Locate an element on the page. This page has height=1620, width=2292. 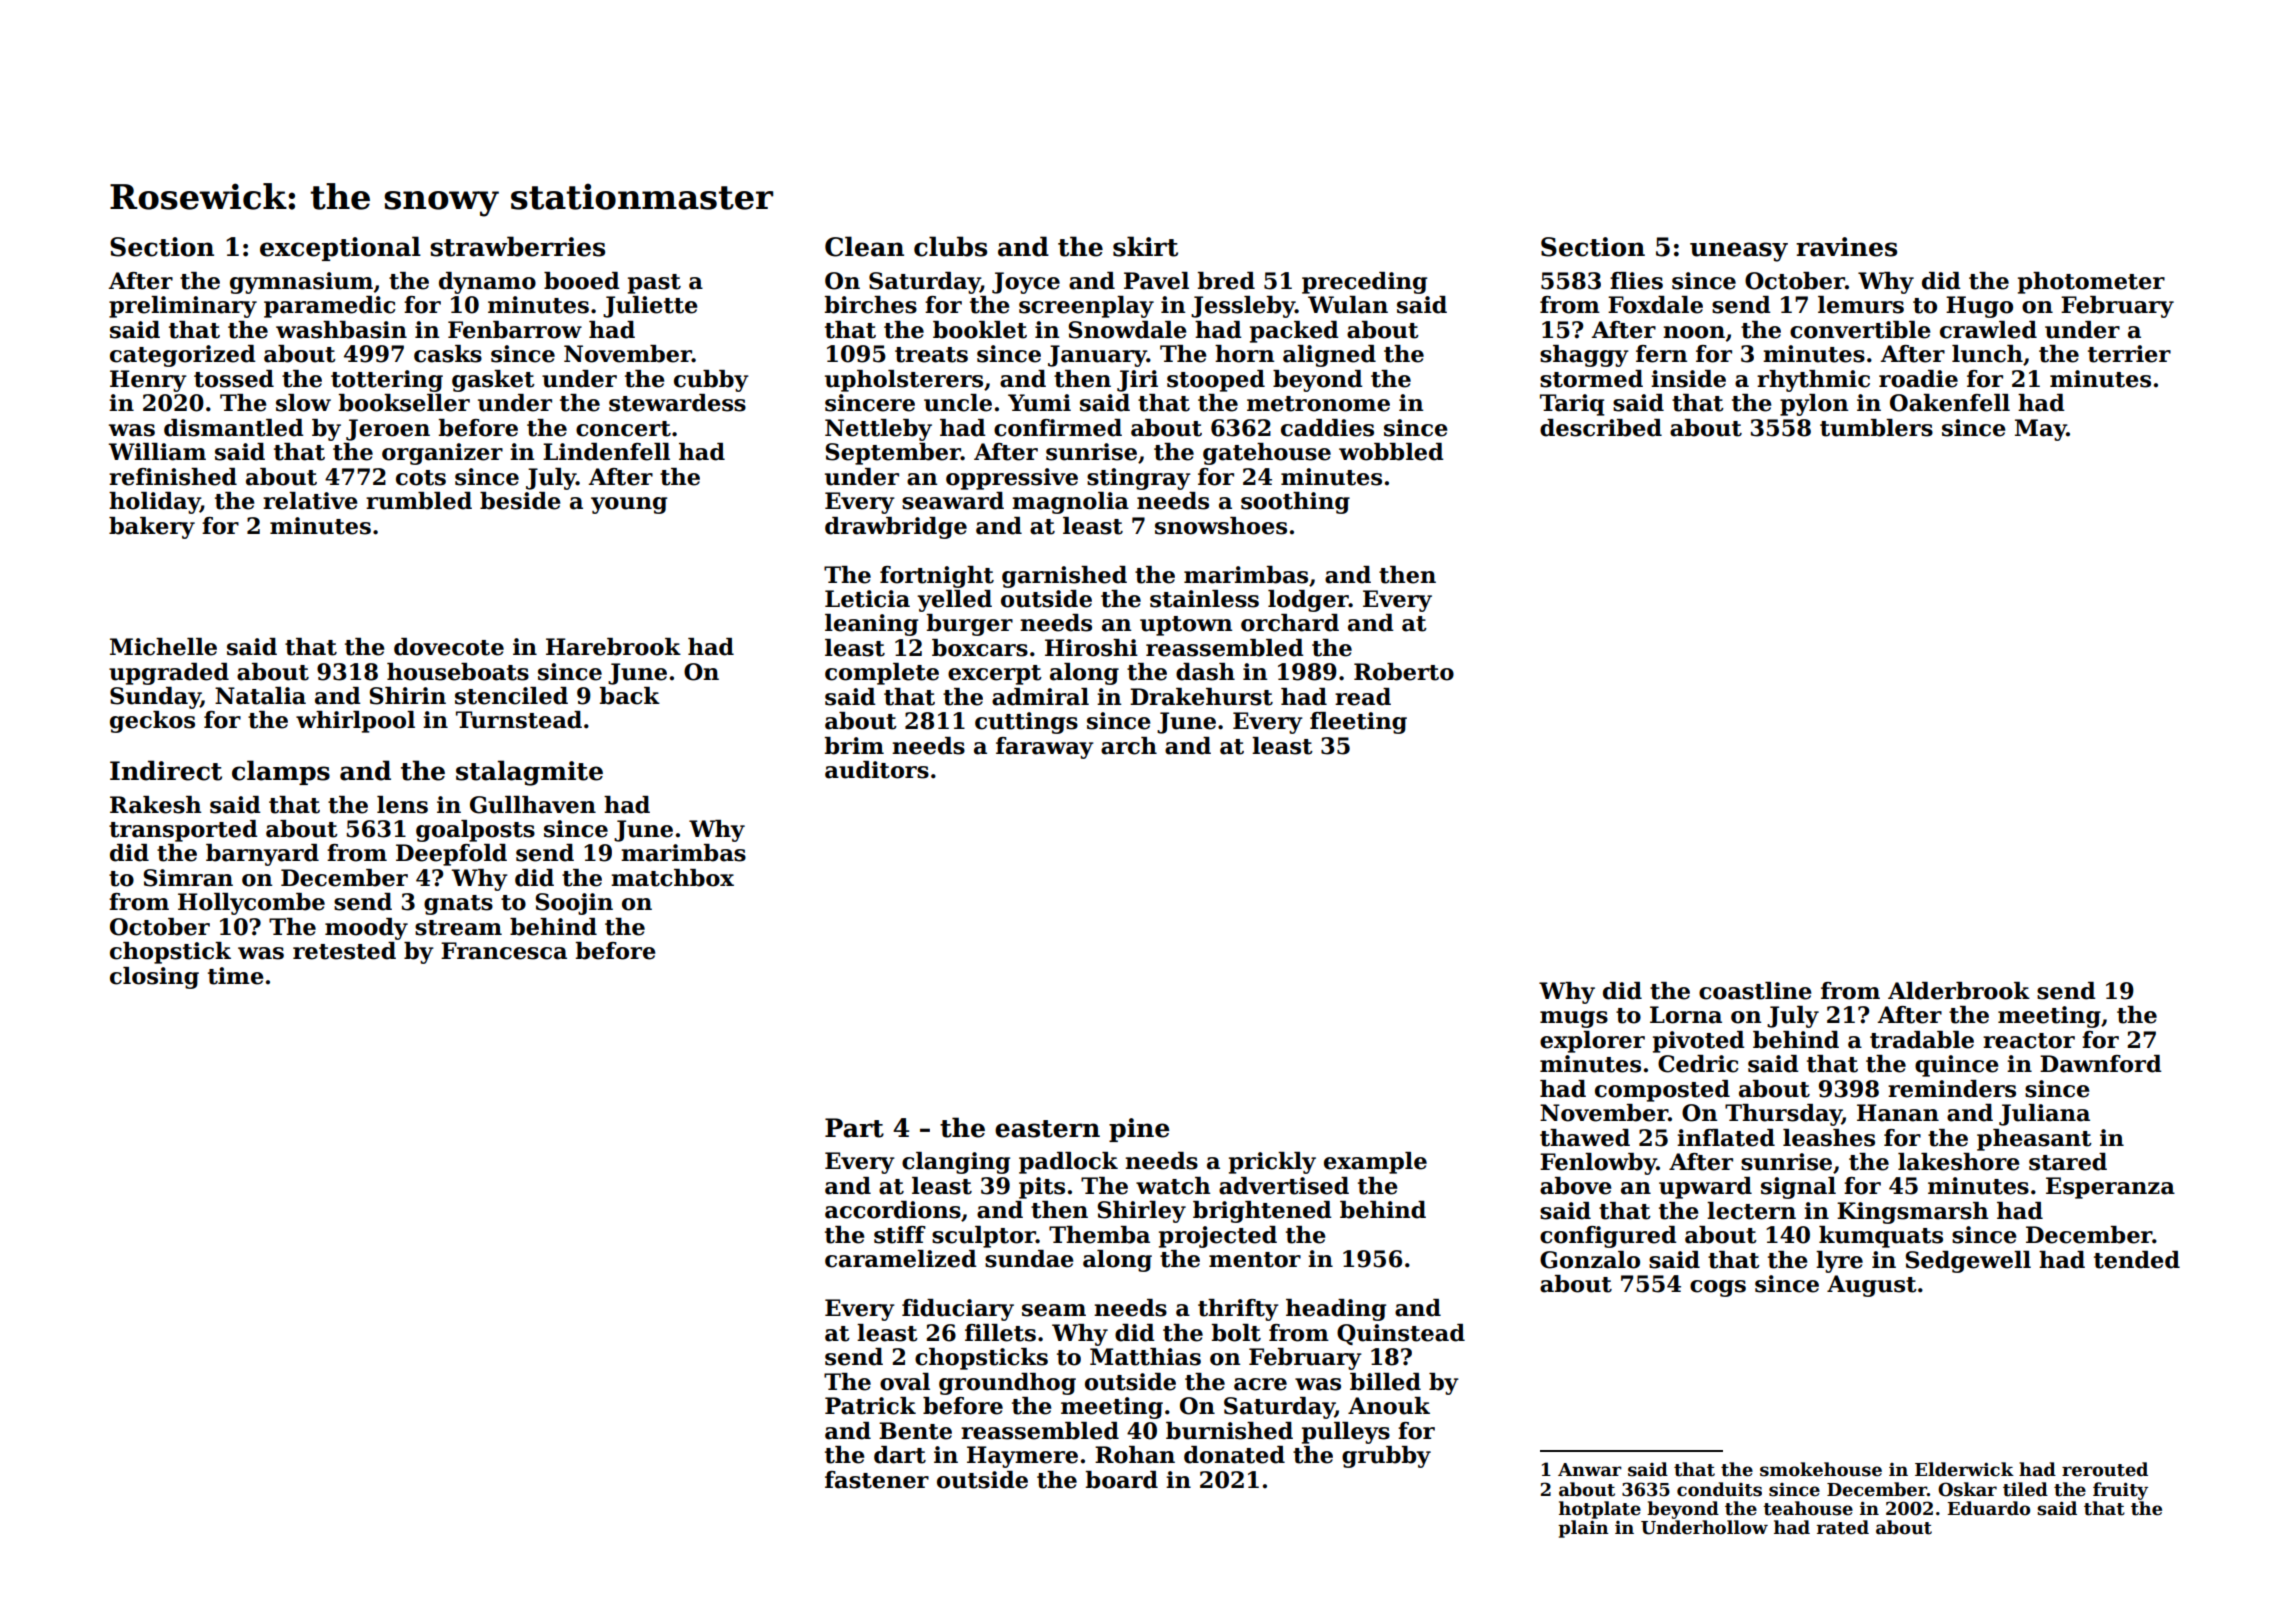
ravines is located at coordinates (1846, 247).
